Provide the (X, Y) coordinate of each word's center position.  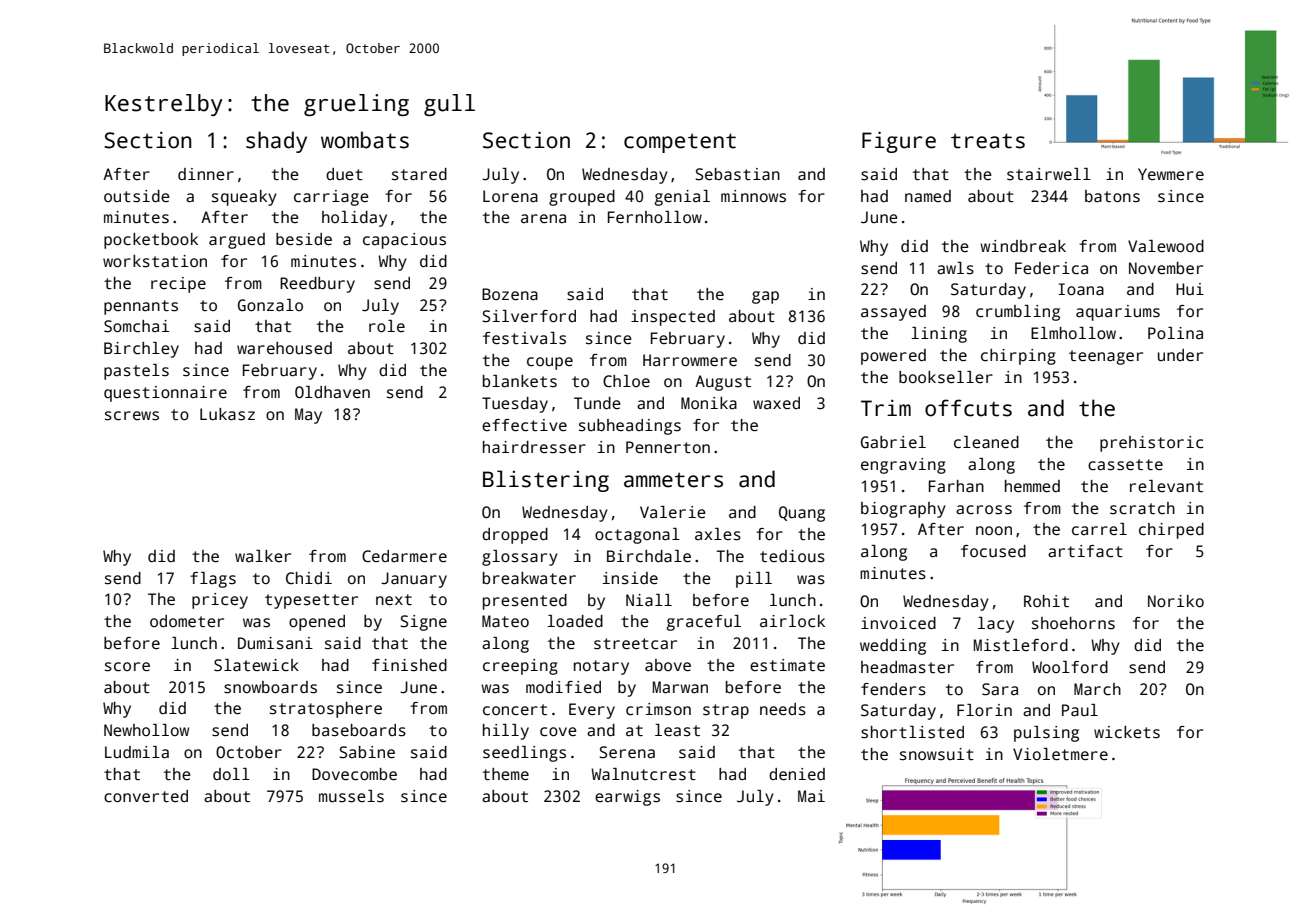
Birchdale (649, 556)
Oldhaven (332, 392)
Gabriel (893, 442)
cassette (1125, 465)
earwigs (627, 798)
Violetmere (1060, 754)
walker (263, 556)
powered (893, 357)
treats (988, 141)
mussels (351, 796)
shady (276, 142)
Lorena (510, 196)
